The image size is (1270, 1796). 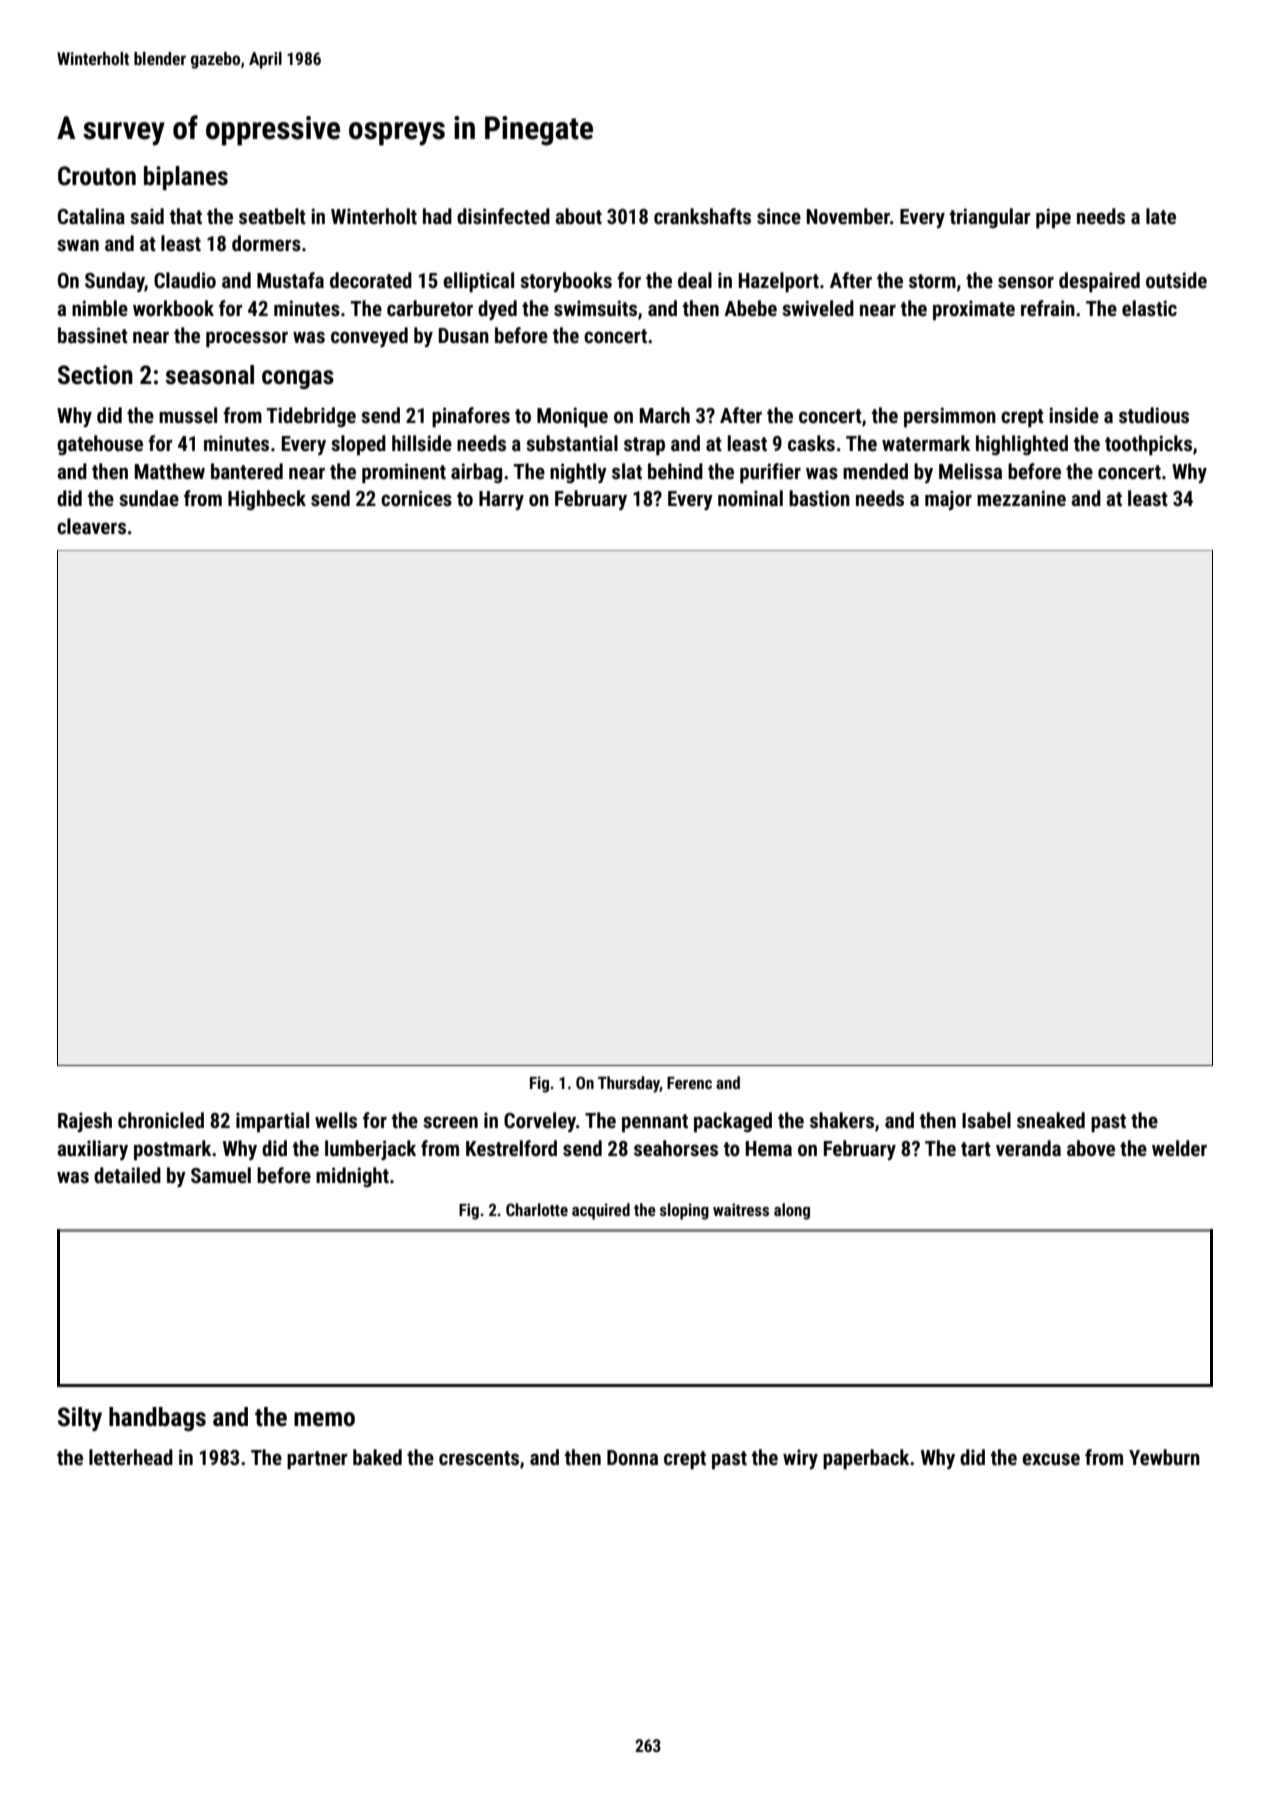 What do you see at coordinates (1051, 1459) in the page?
I see `excuse` at bounding box center [1051, 1459].
